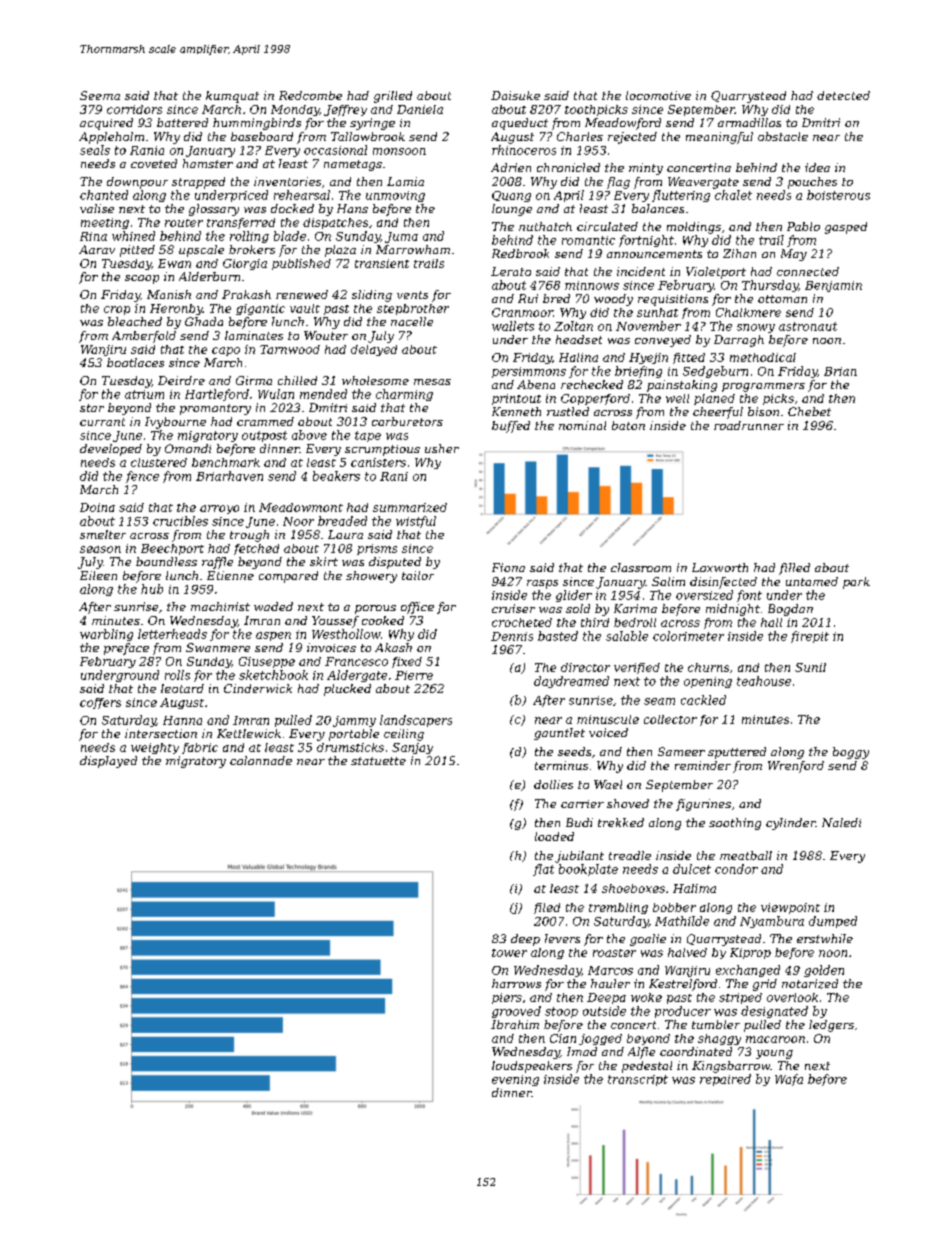 This screenshot has width=952, height=1233. What do you see at coordinates (108, 762) in the screenshot?
I see `displayed` at bounding box center [108, 762].
